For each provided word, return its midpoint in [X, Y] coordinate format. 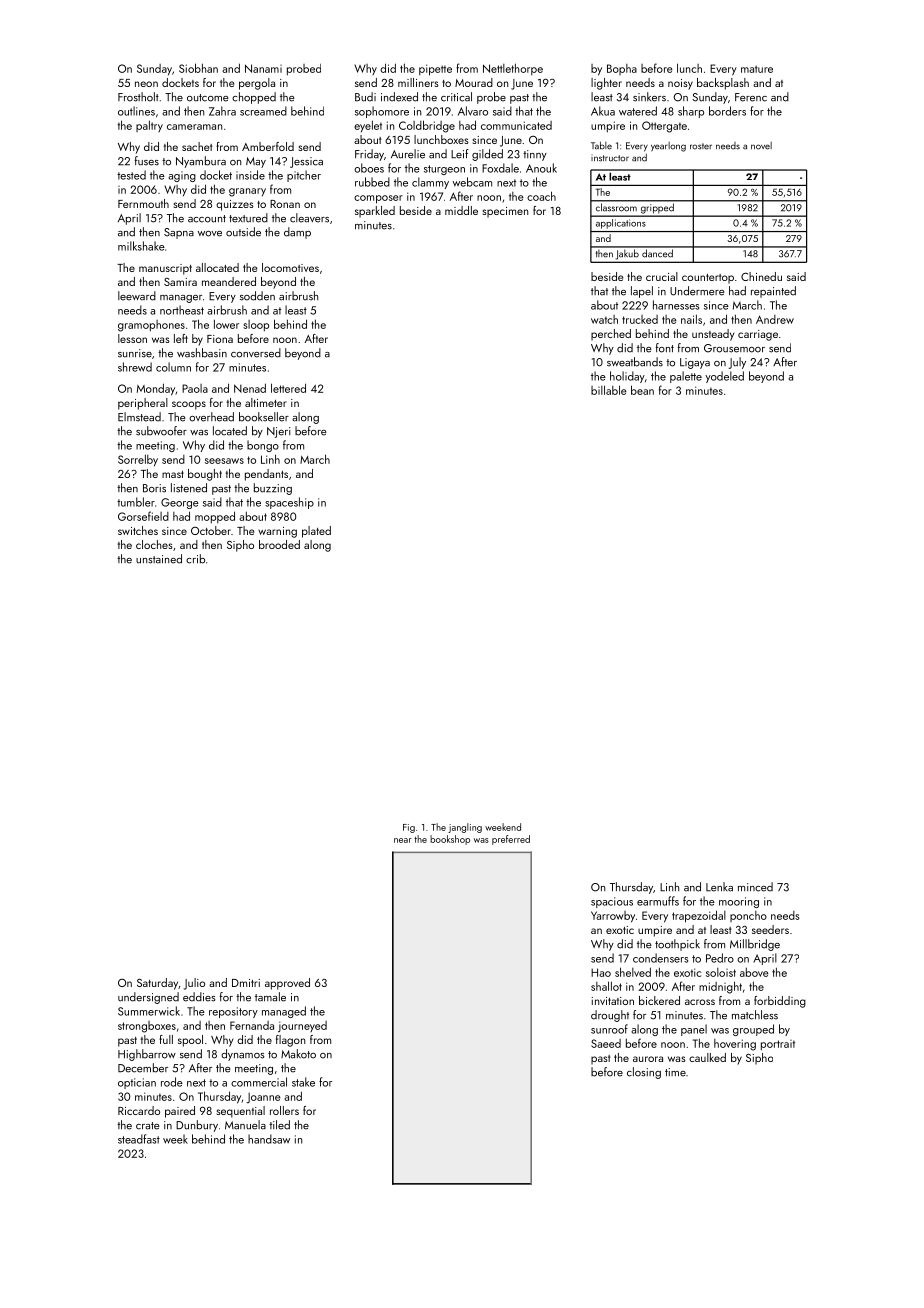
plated [316, 532]
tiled [279, 1125]
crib [195, 559]
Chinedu [761, 276]
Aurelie [408, 154]
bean [642, 390]
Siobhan [198, 68]
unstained [159, 559]
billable [609, 390]
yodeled [724, 377]
